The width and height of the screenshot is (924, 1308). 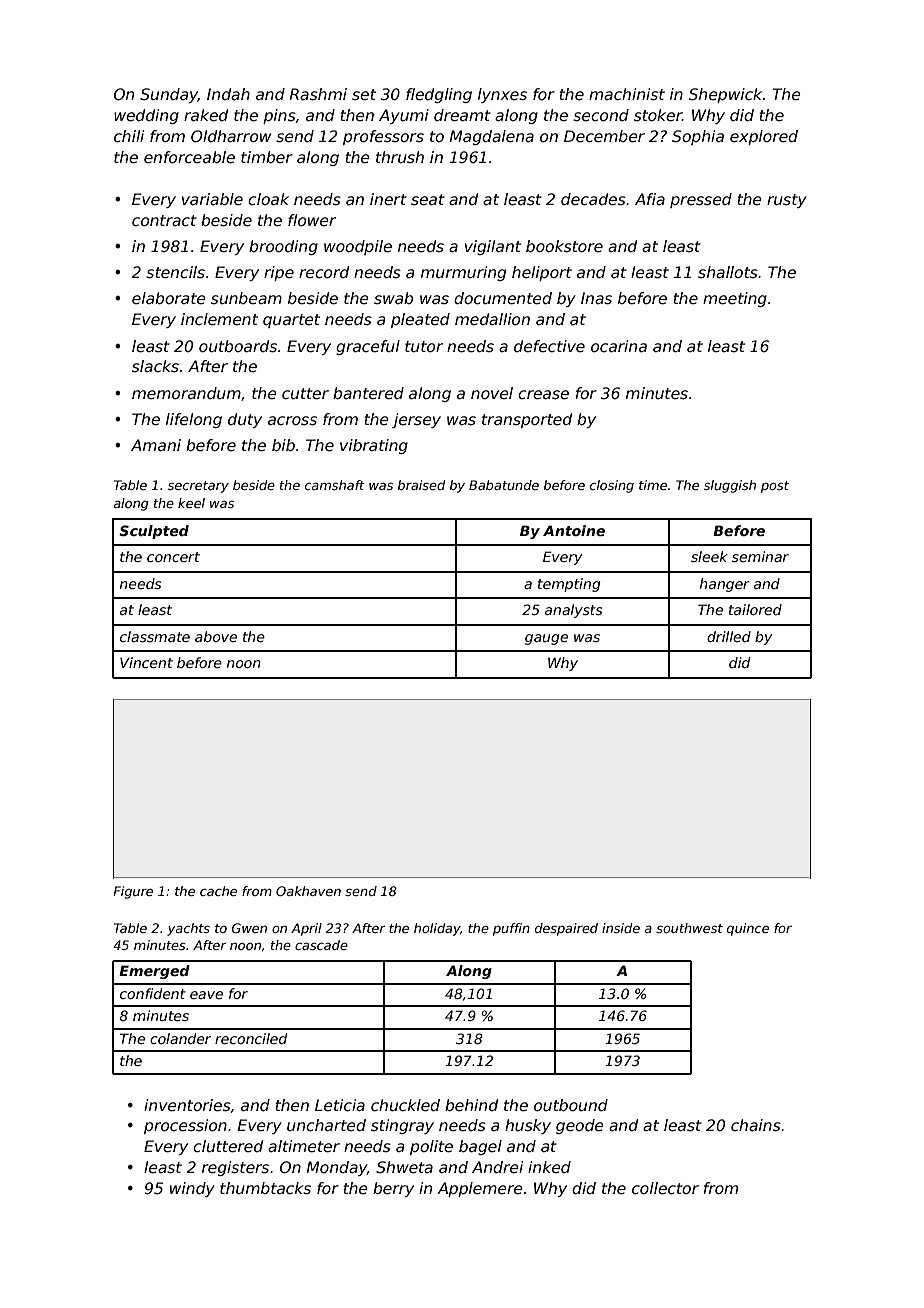 What do you see at coordinates (492, 393) in the screenshot?
I see `novel` at bounding box center [492, 393].
